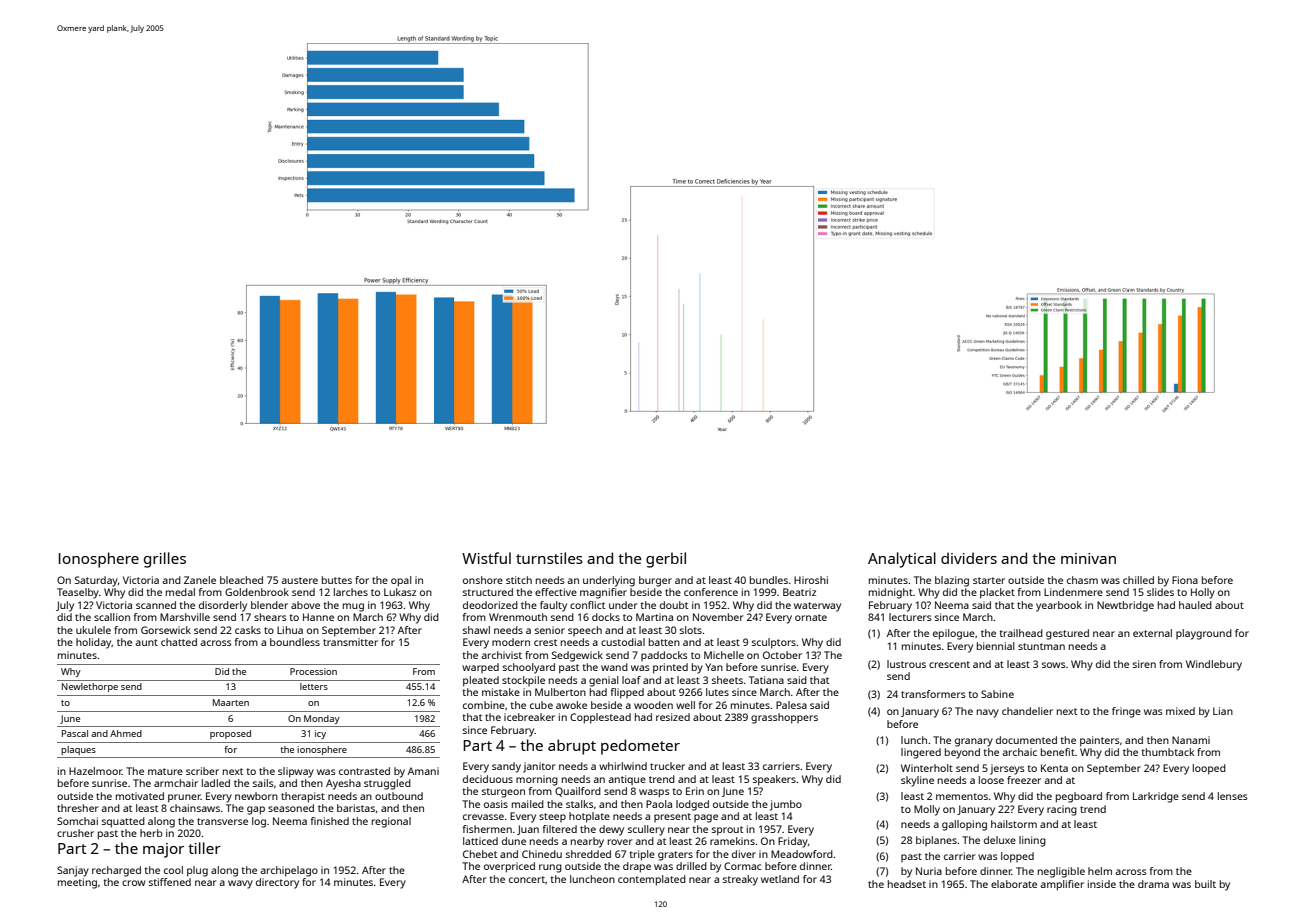 The height and width of the image is (924, 1308). Describe the element at coordinates (989, 580) in the image. I see `starter` at that location.
